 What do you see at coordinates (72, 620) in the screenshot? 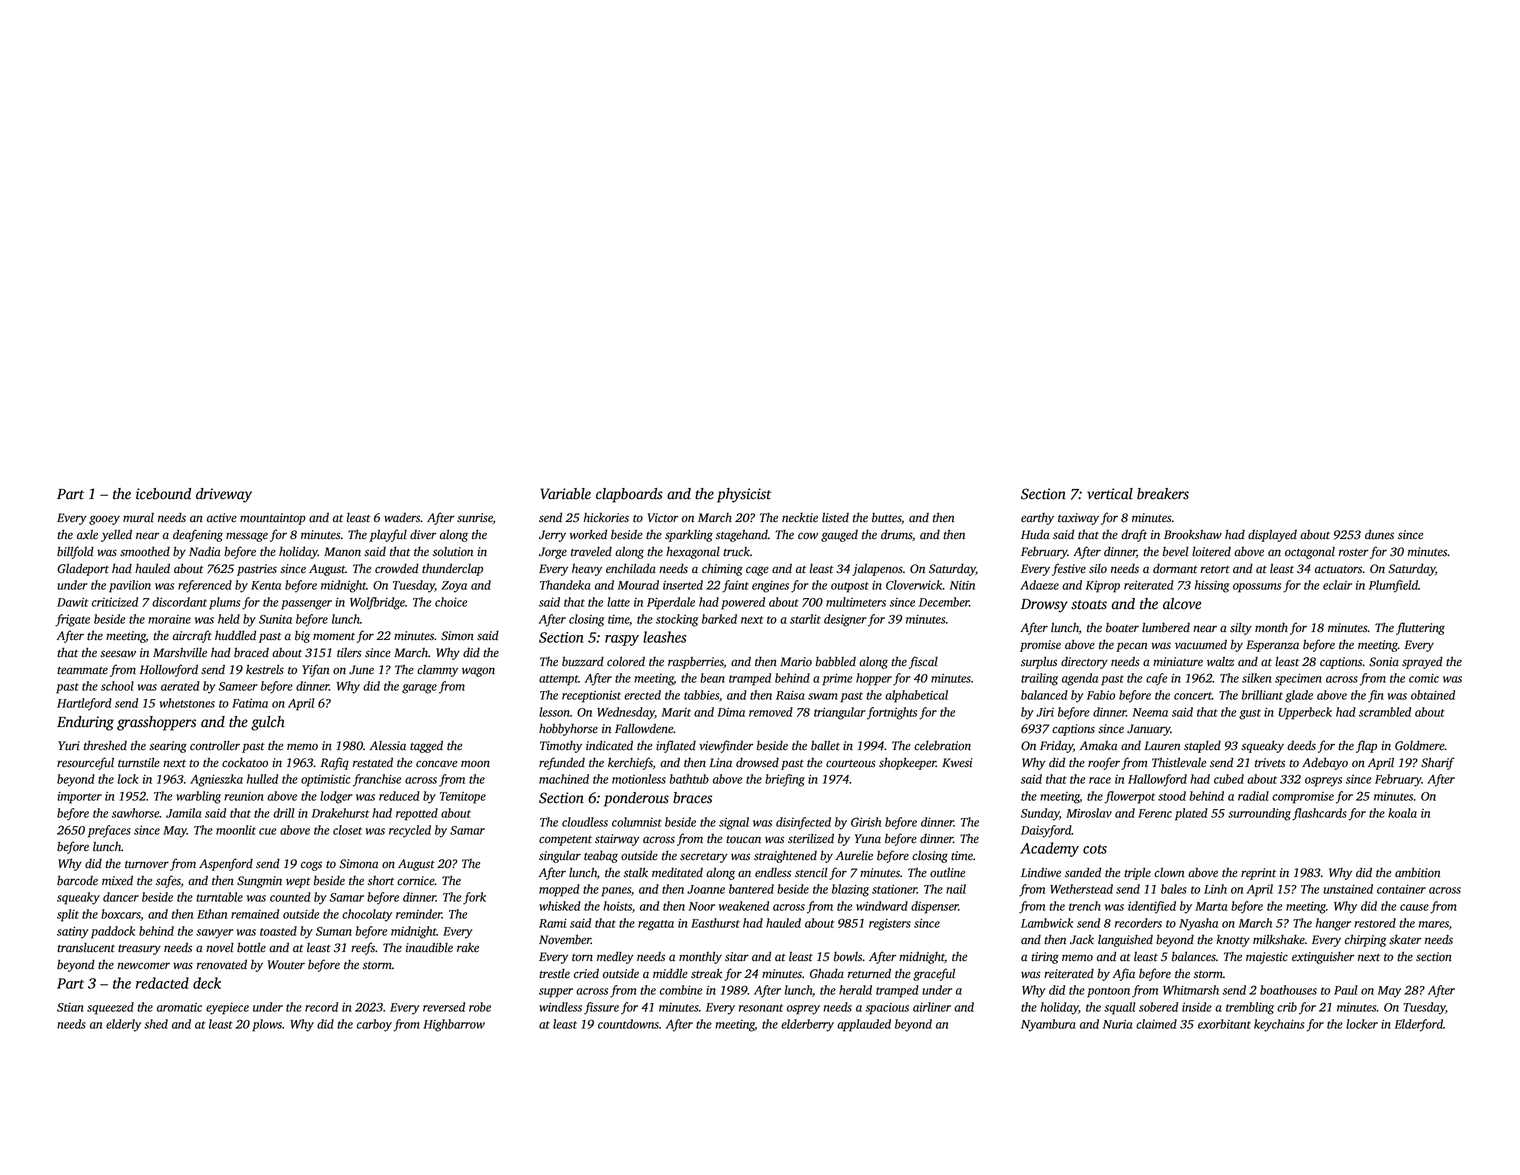
I see `frigate` at bounding box center [72, 620].
